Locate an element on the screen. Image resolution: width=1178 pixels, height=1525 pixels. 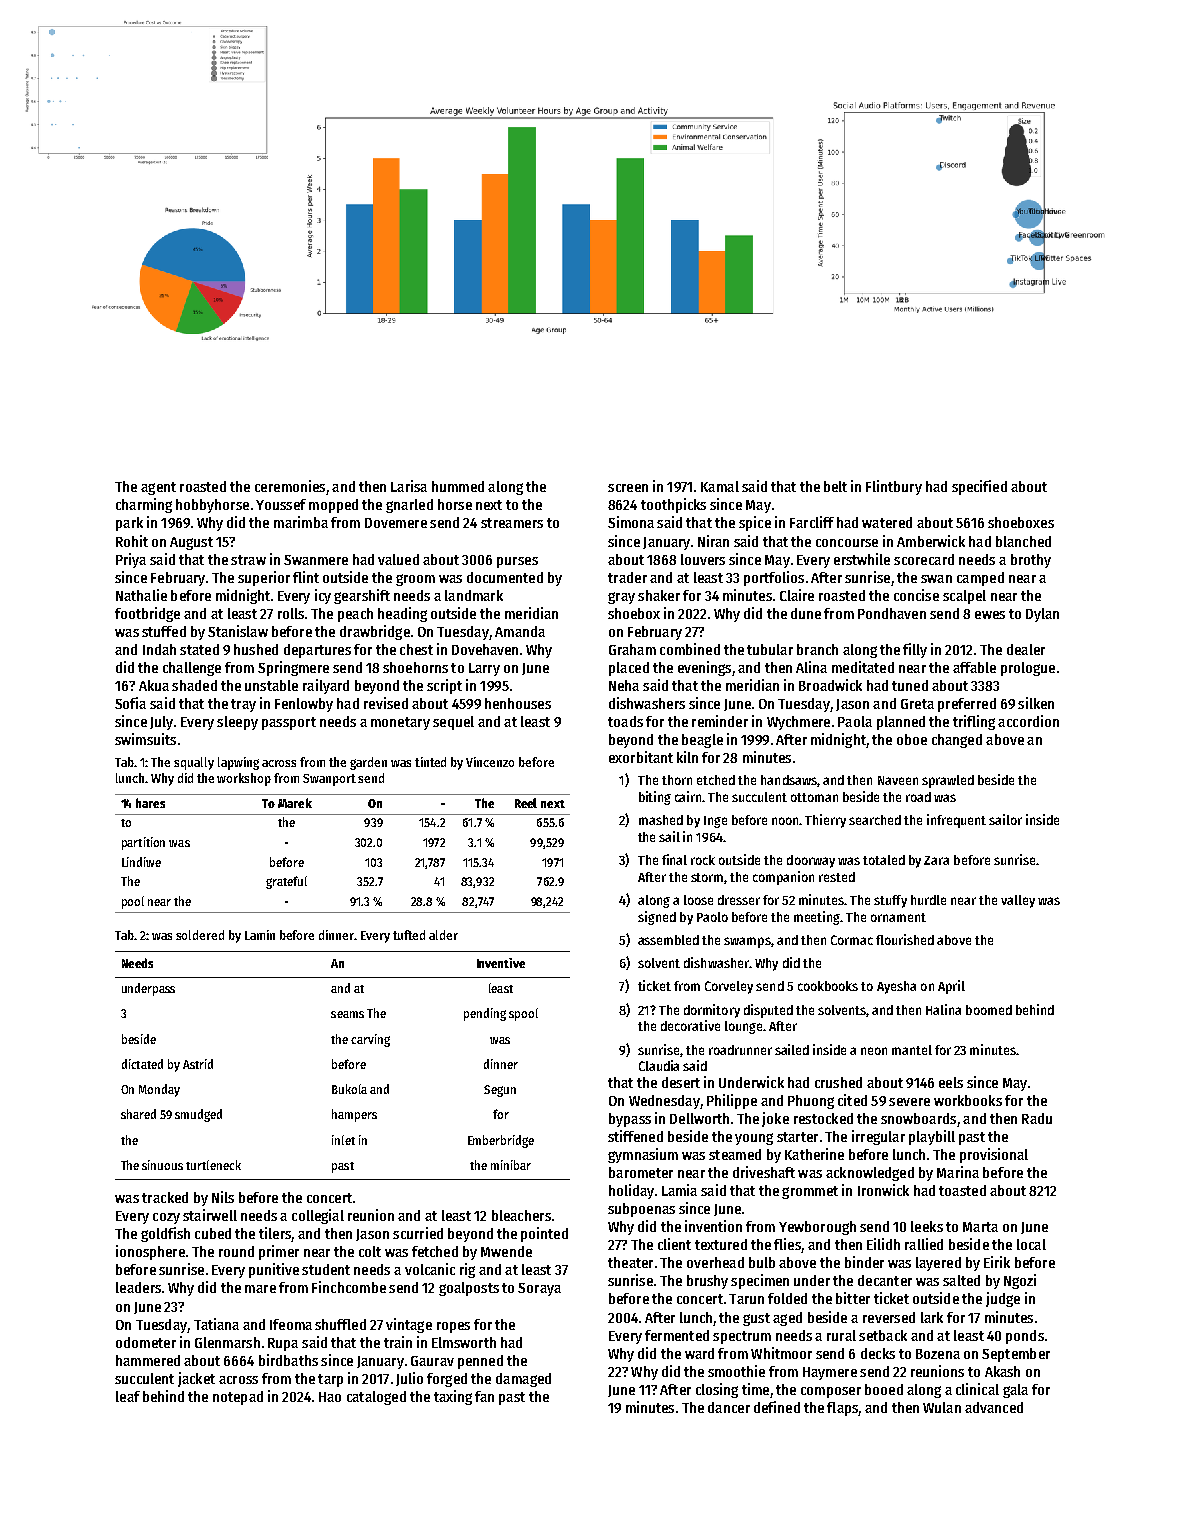
henhouses is located at coordinates (518, 703).
